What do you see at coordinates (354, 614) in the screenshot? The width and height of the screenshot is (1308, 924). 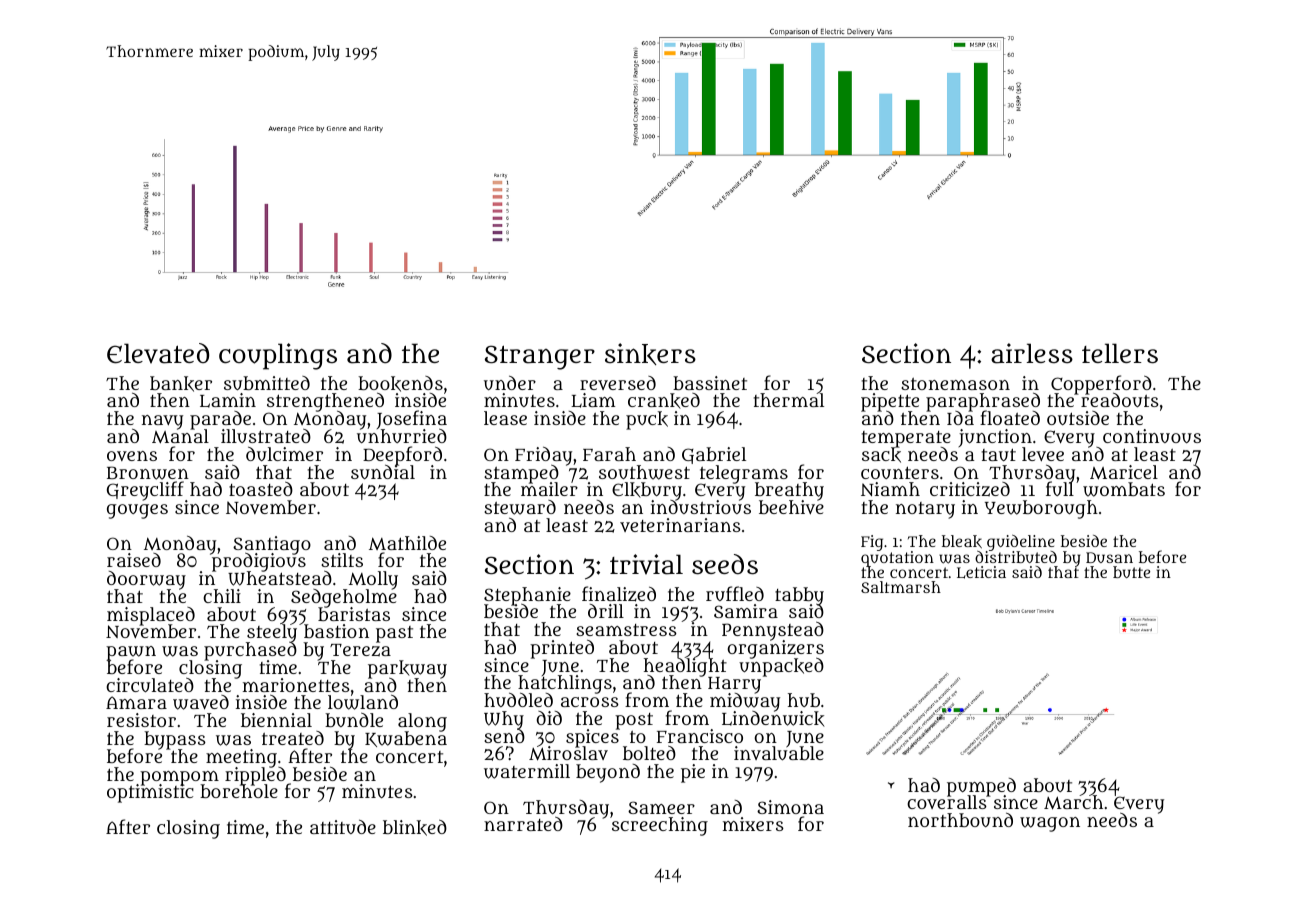 I see `baristas` at bounding box center [354, 614].
